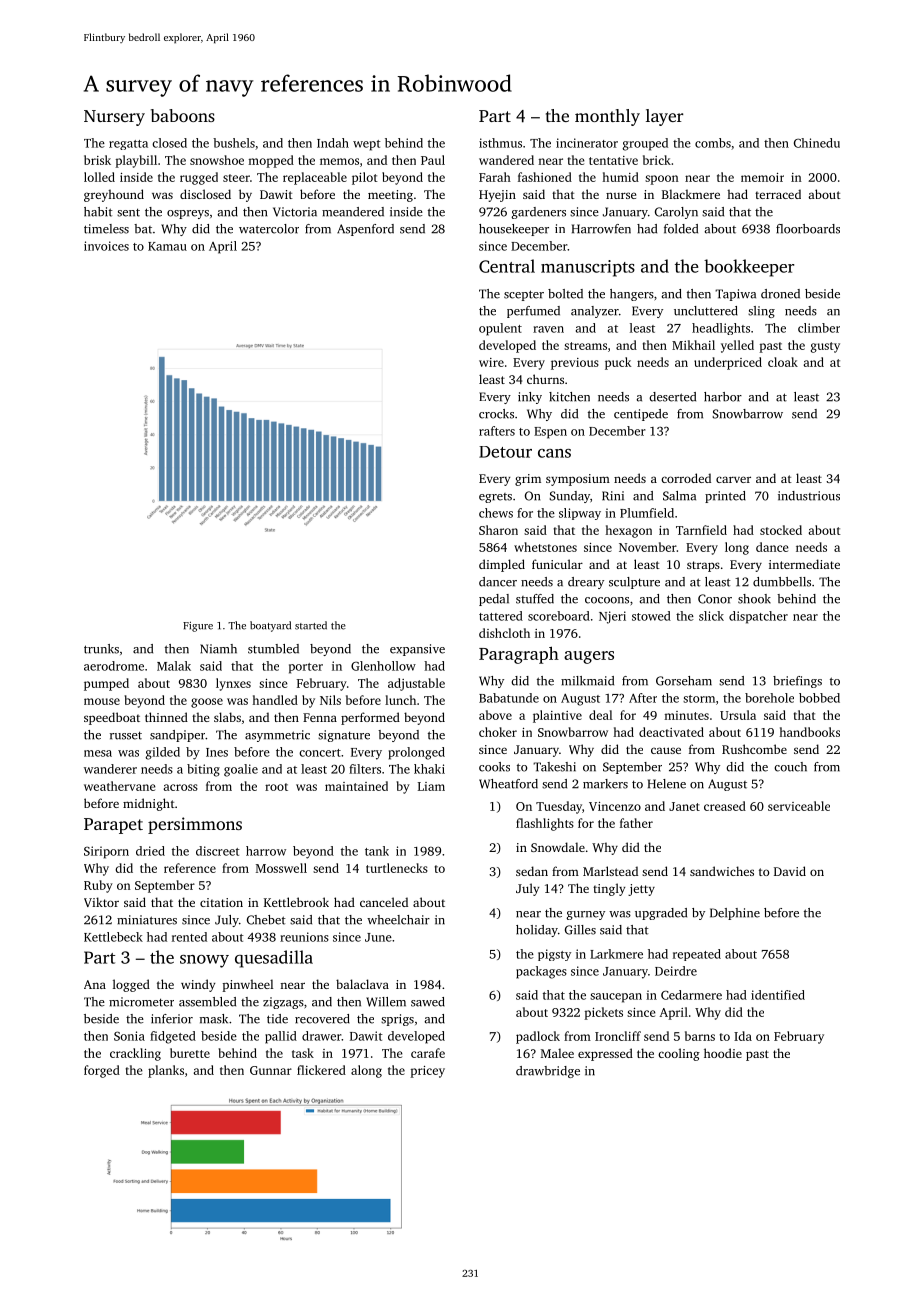 Image resolution: width=924 pixels, height=1308 pixels. What do you see at coordinates (106, 852) in the document?
I see `Siriporn` at bounding box center [106, 852].
